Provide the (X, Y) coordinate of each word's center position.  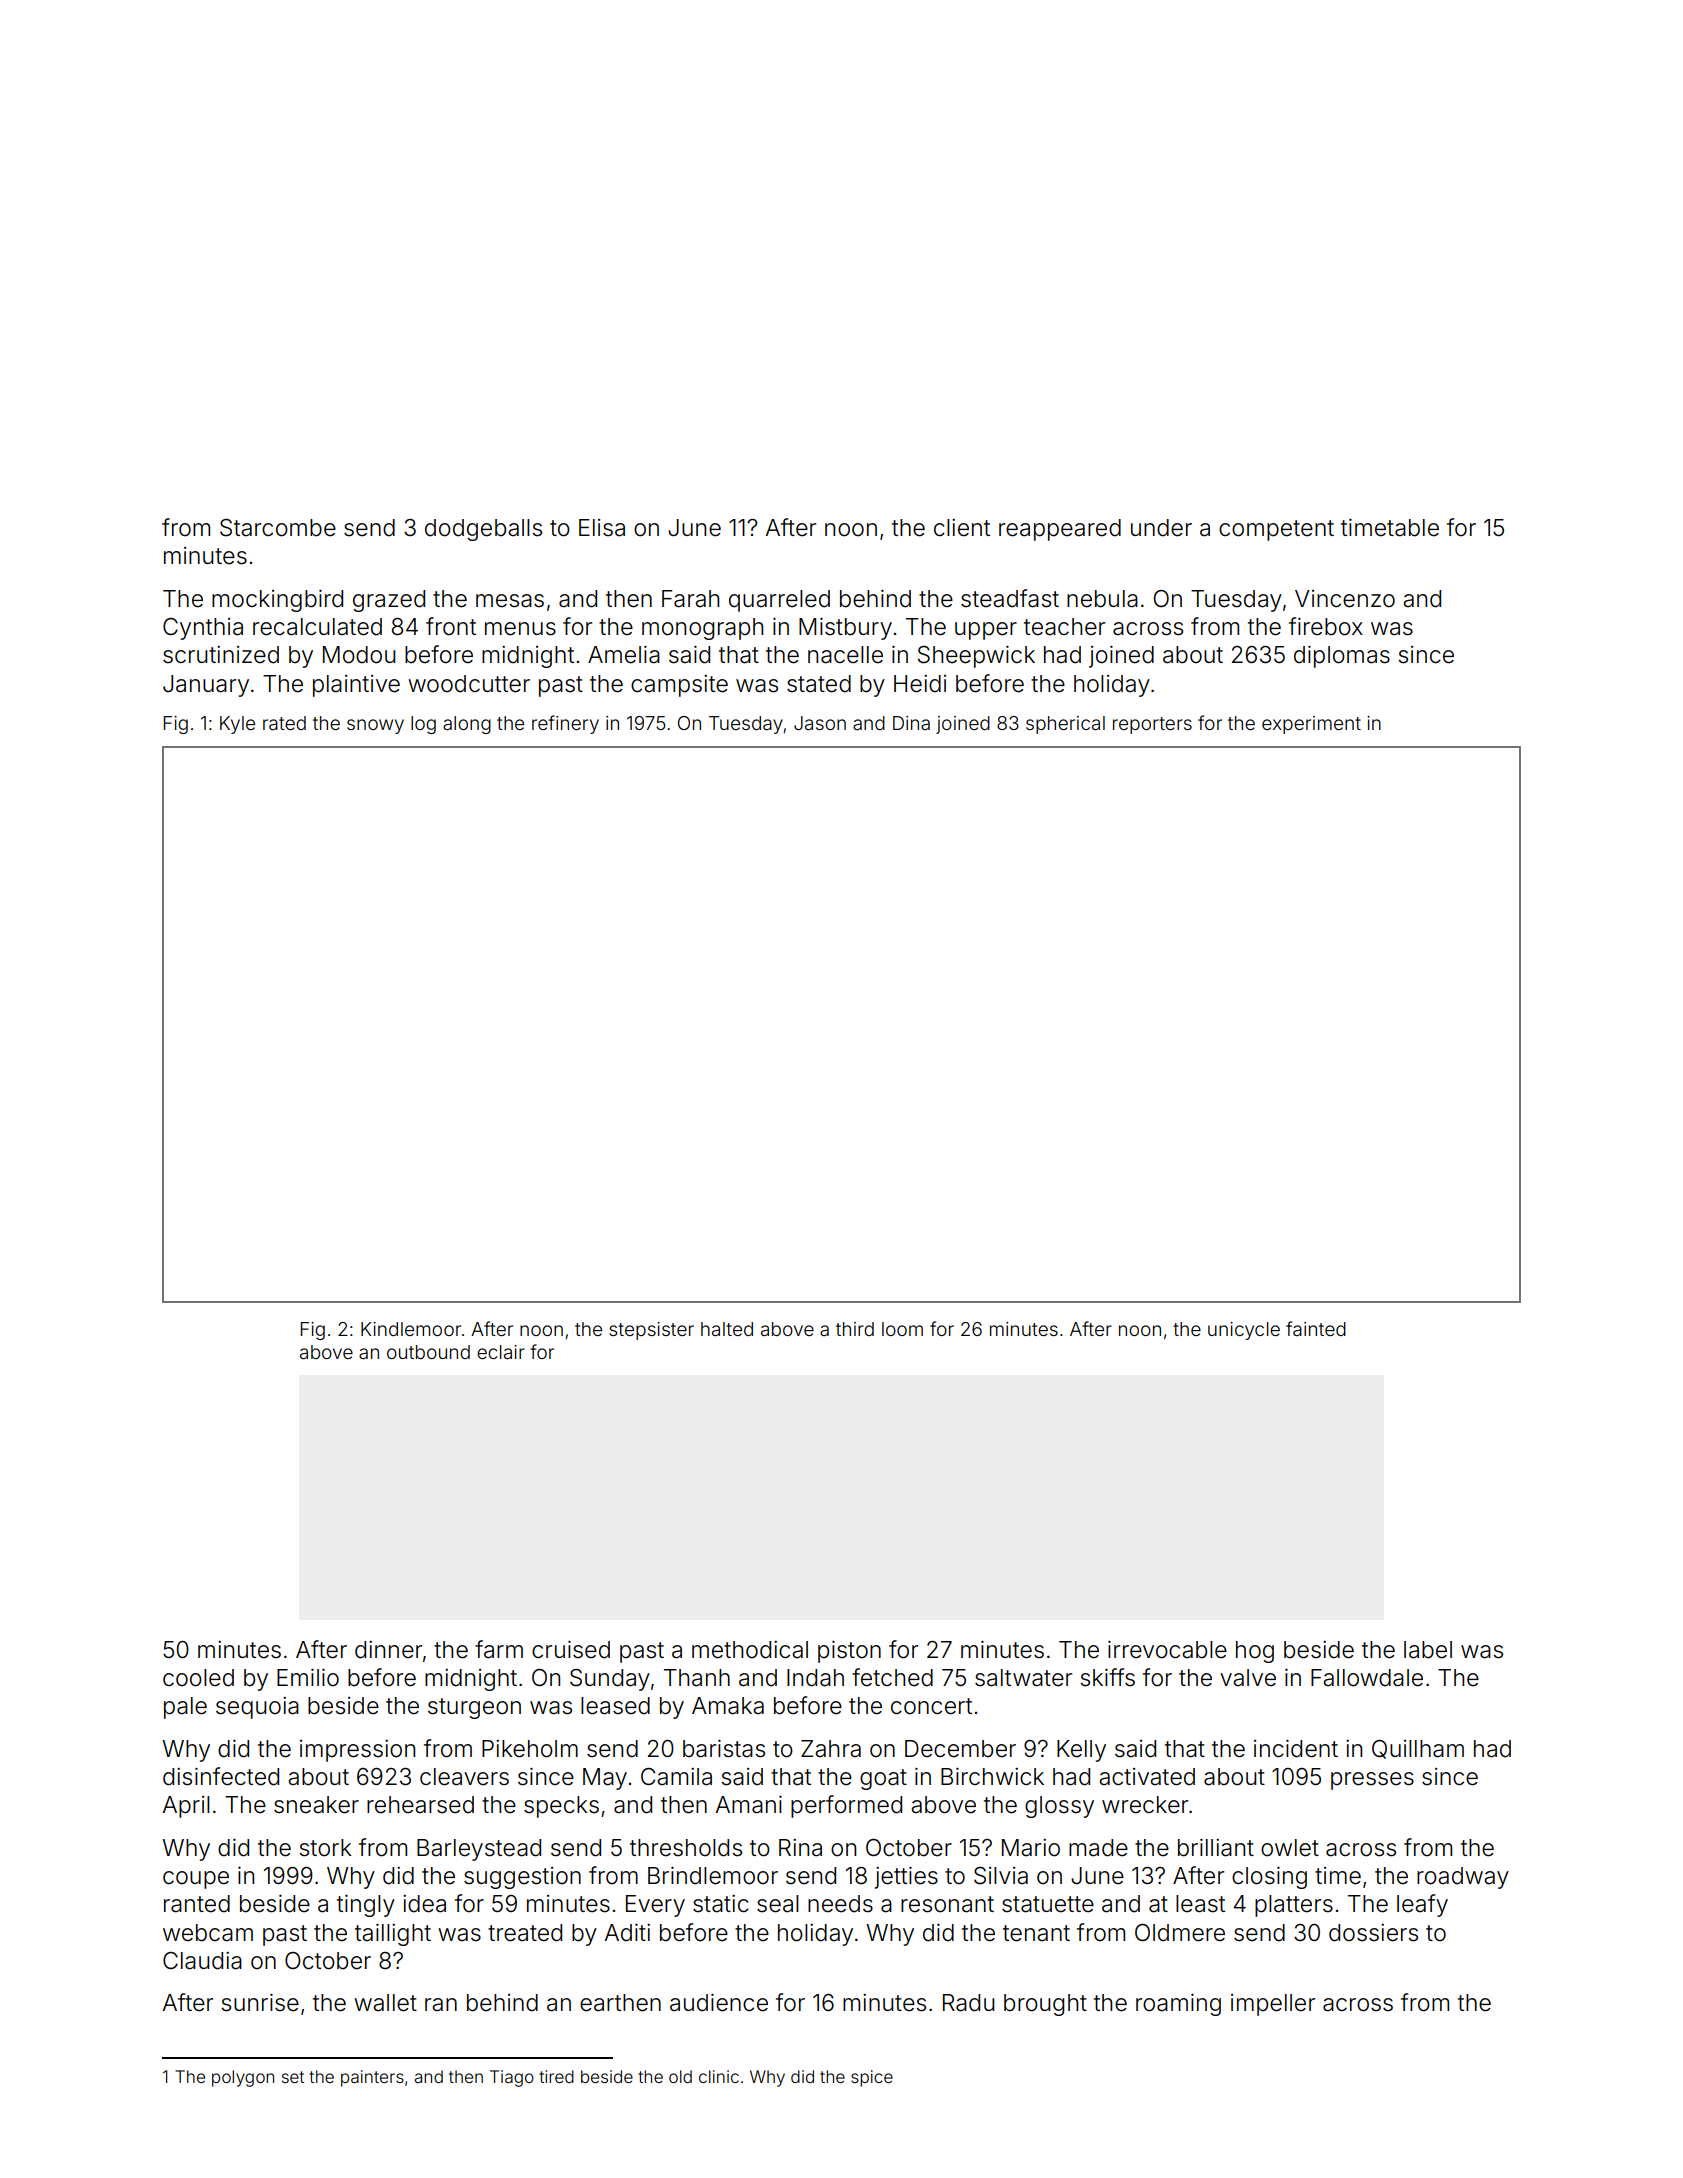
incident (1296, 1749)
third (855, 1329)
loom (902, 1329)
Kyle (237, 725)
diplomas (1342, 657)
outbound (428, 1352)
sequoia (257, 1708)
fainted (1316, 1328)
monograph (702, 629)
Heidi (920, 684)
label (1428, 1650)
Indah (815, 1678)
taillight (393, 1935)
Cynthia (203, 629)
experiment (1311, 725)
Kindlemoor (411, 1329)
